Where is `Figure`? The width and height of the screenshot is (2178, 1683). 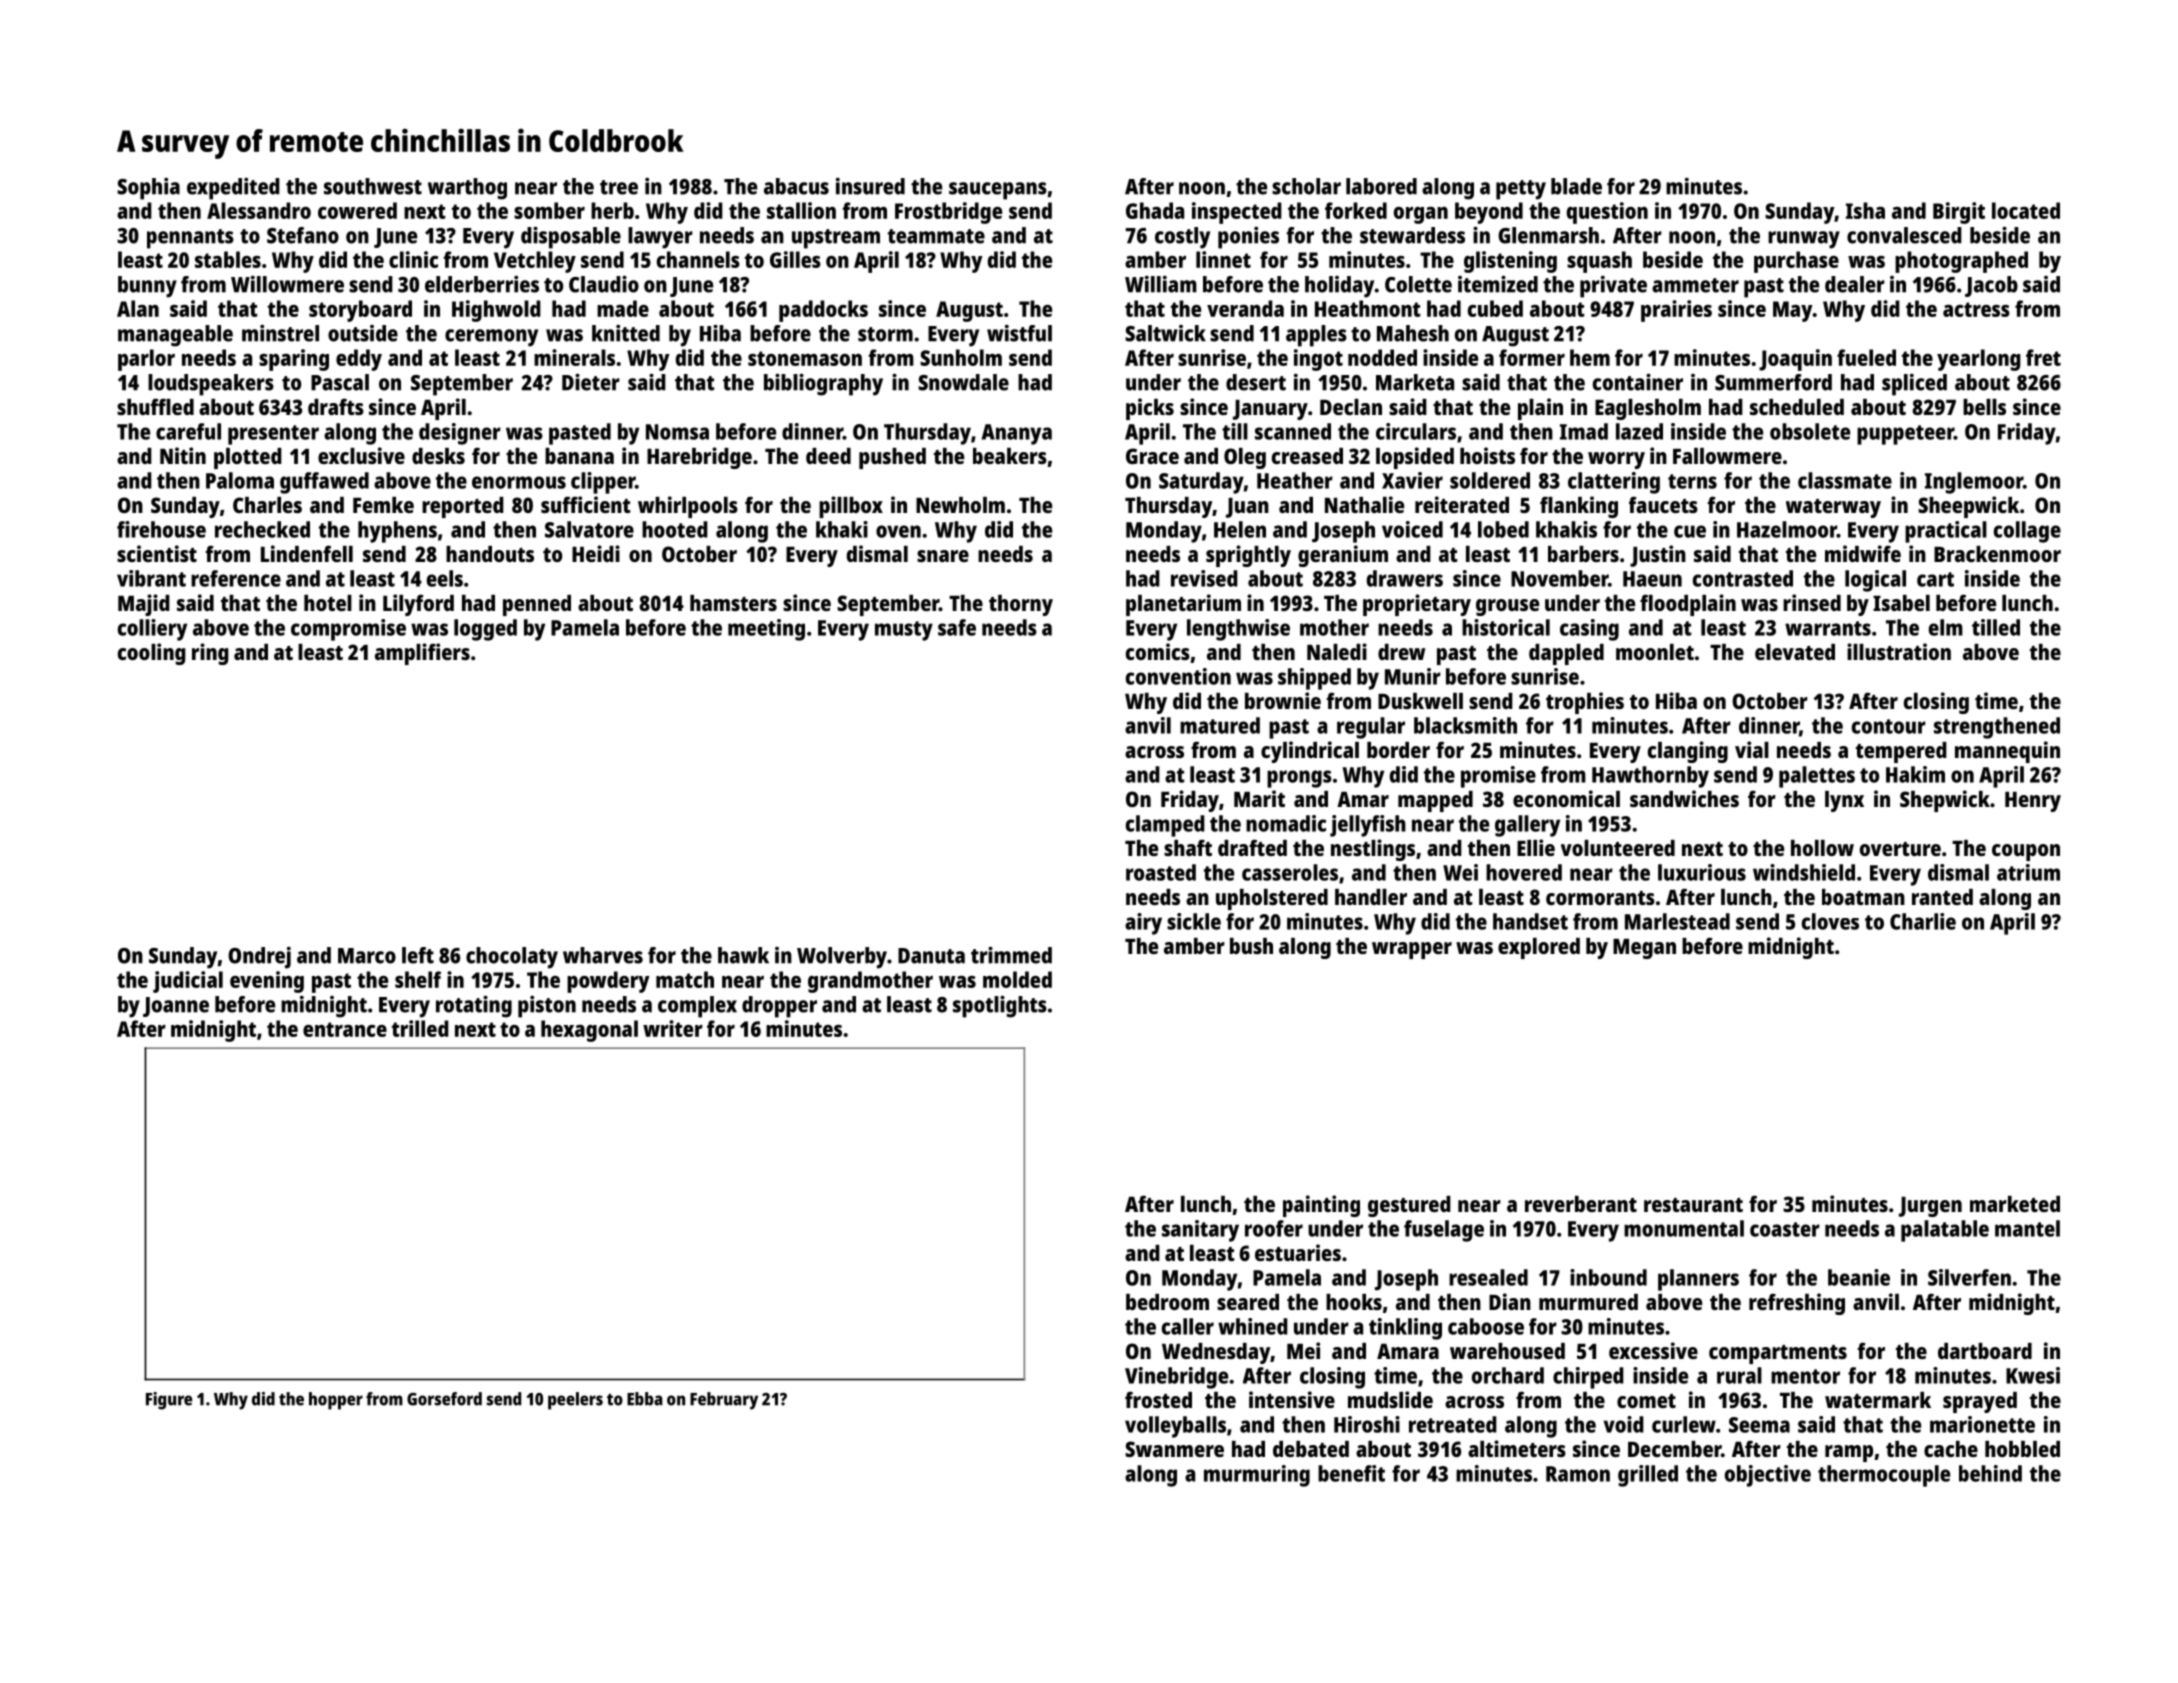
Figure is located at coordinates (169, 1401).
